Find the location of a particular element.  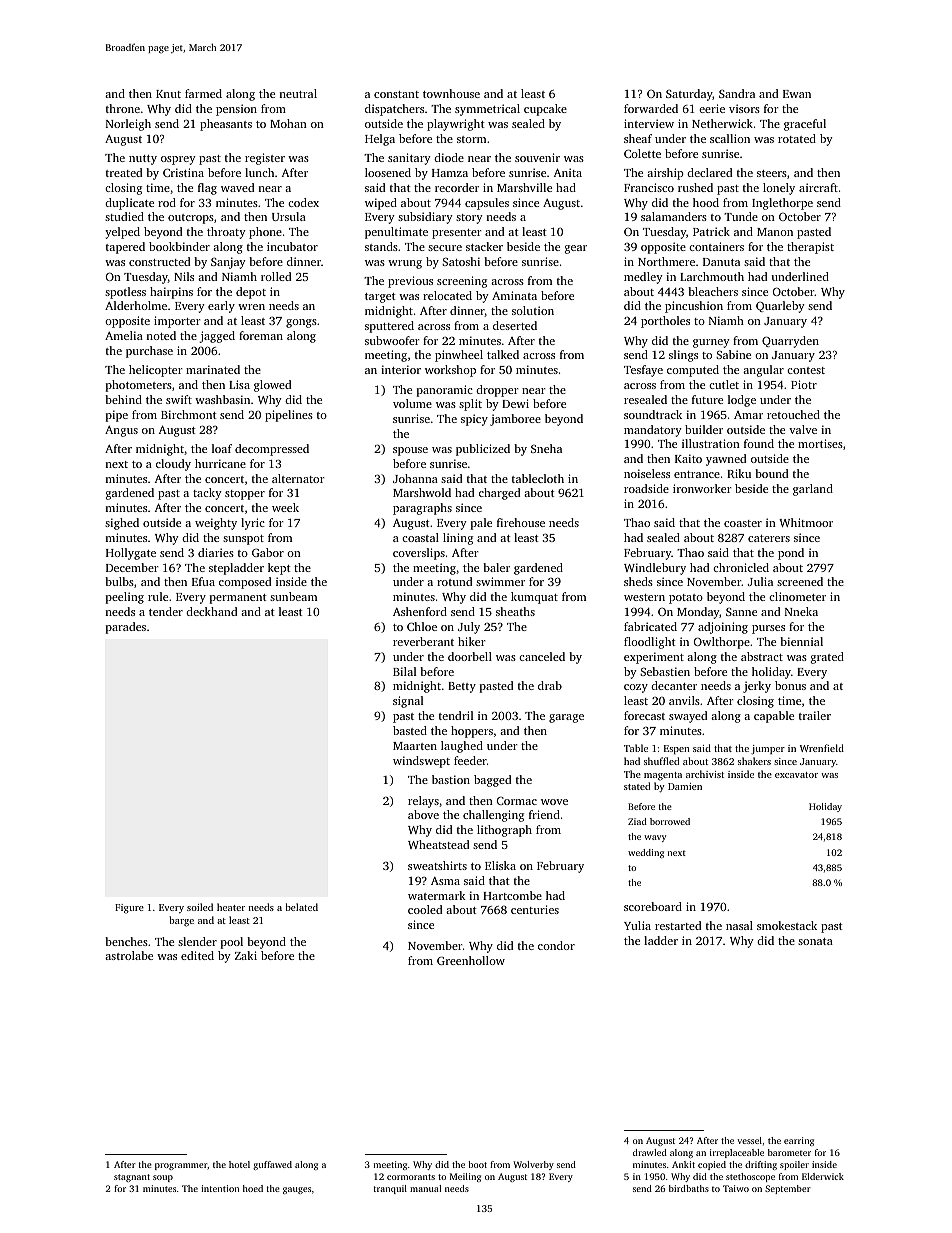

shakers is located at coordinates (754, 761).
